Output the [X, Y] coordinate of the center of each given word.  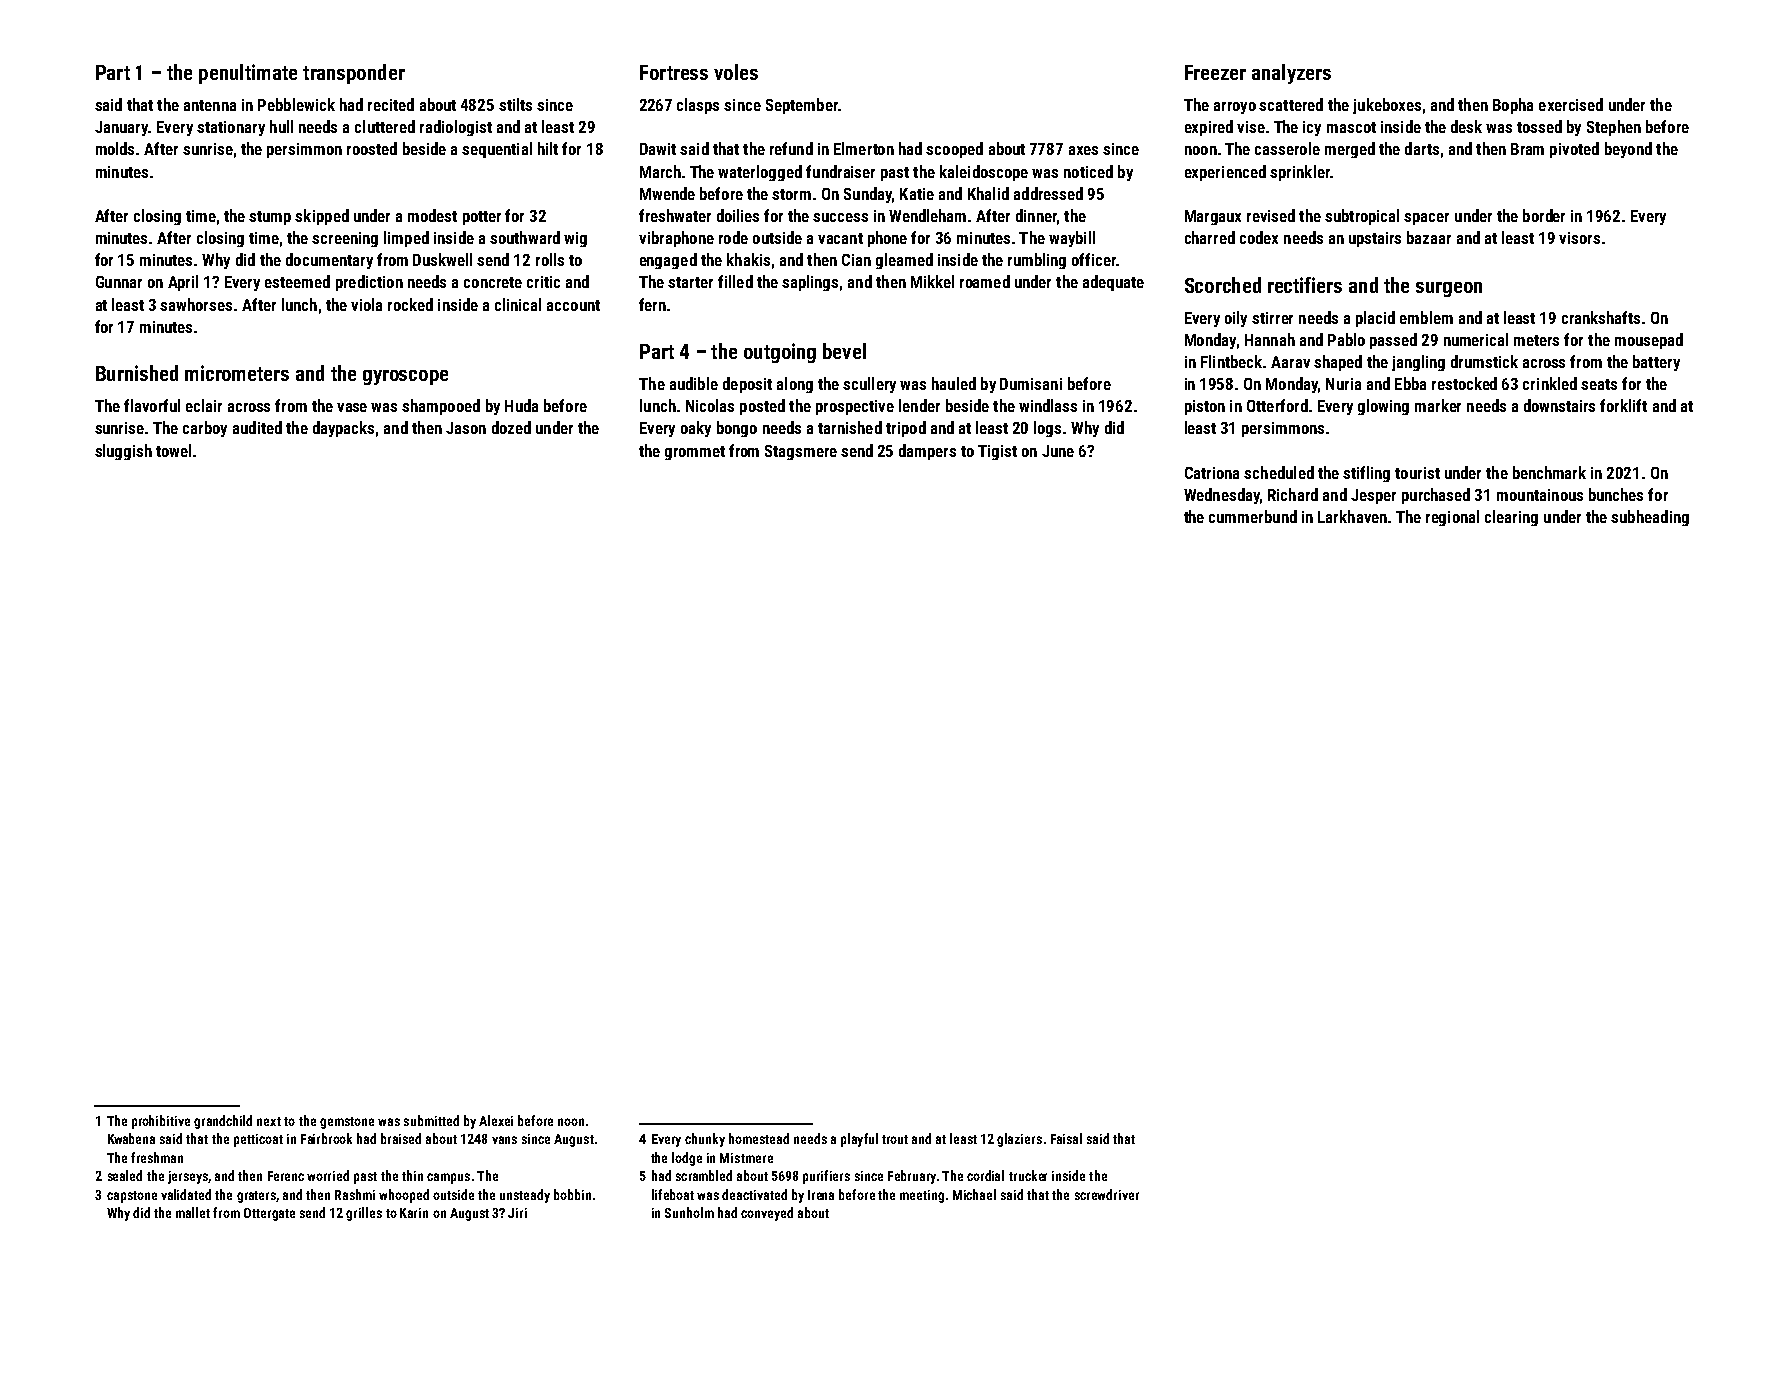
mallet [193, 1212]
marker [1438, 405]
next [269, 1121]
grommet [695, 453]
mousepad [1649, 341]
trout [895, 1139]
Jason [466, 428]
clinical [518, 304]
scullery [869, 385]
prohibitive [161, 1122]
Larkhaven [1352, 516]
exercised [1571, 104]
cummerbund [1253, 516]
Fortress [674, 72]
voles [736, 72]
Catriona [1212, 473]
